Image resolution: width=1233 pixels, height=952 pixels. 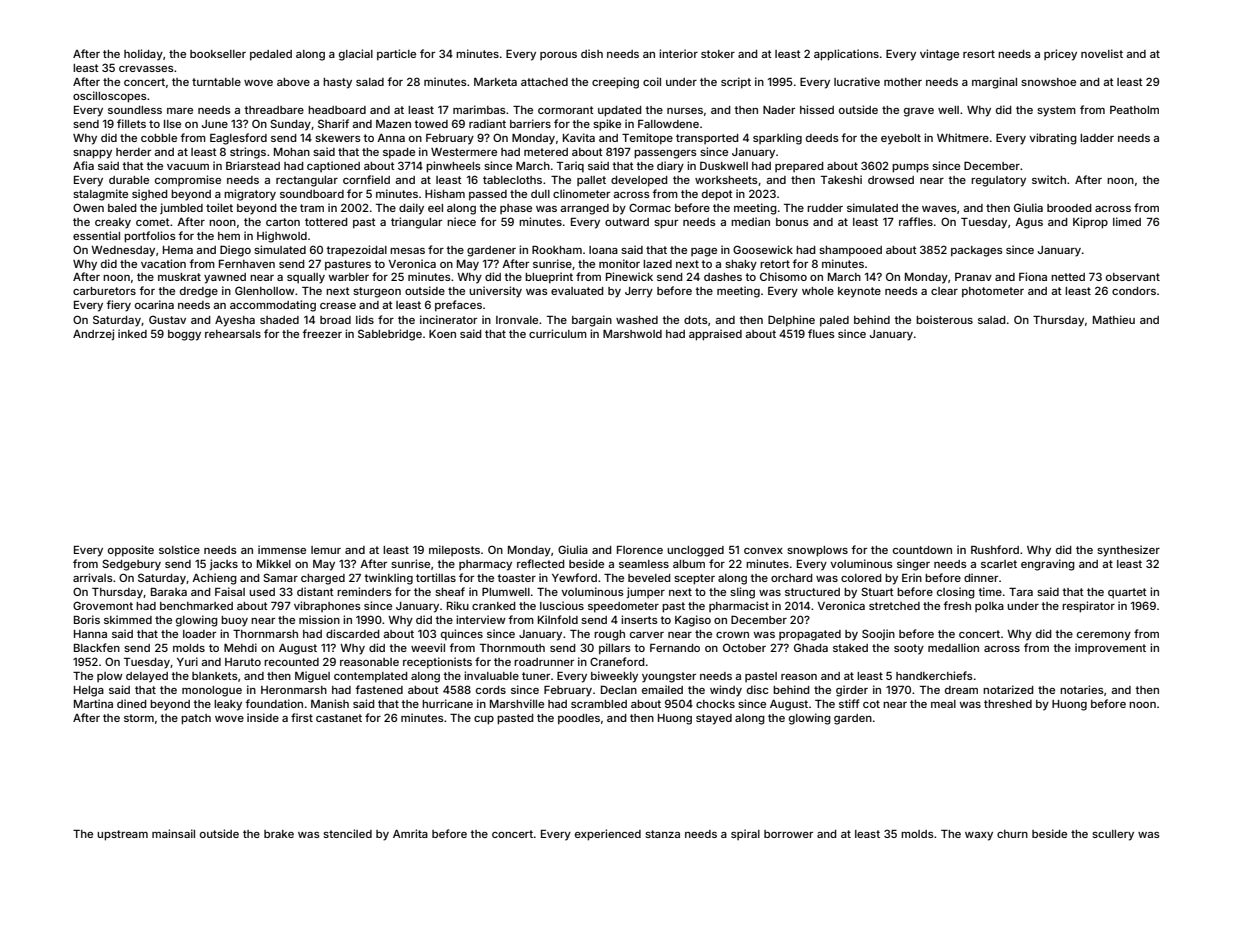 I want to click on observant, so click(x=1133, y=277).
